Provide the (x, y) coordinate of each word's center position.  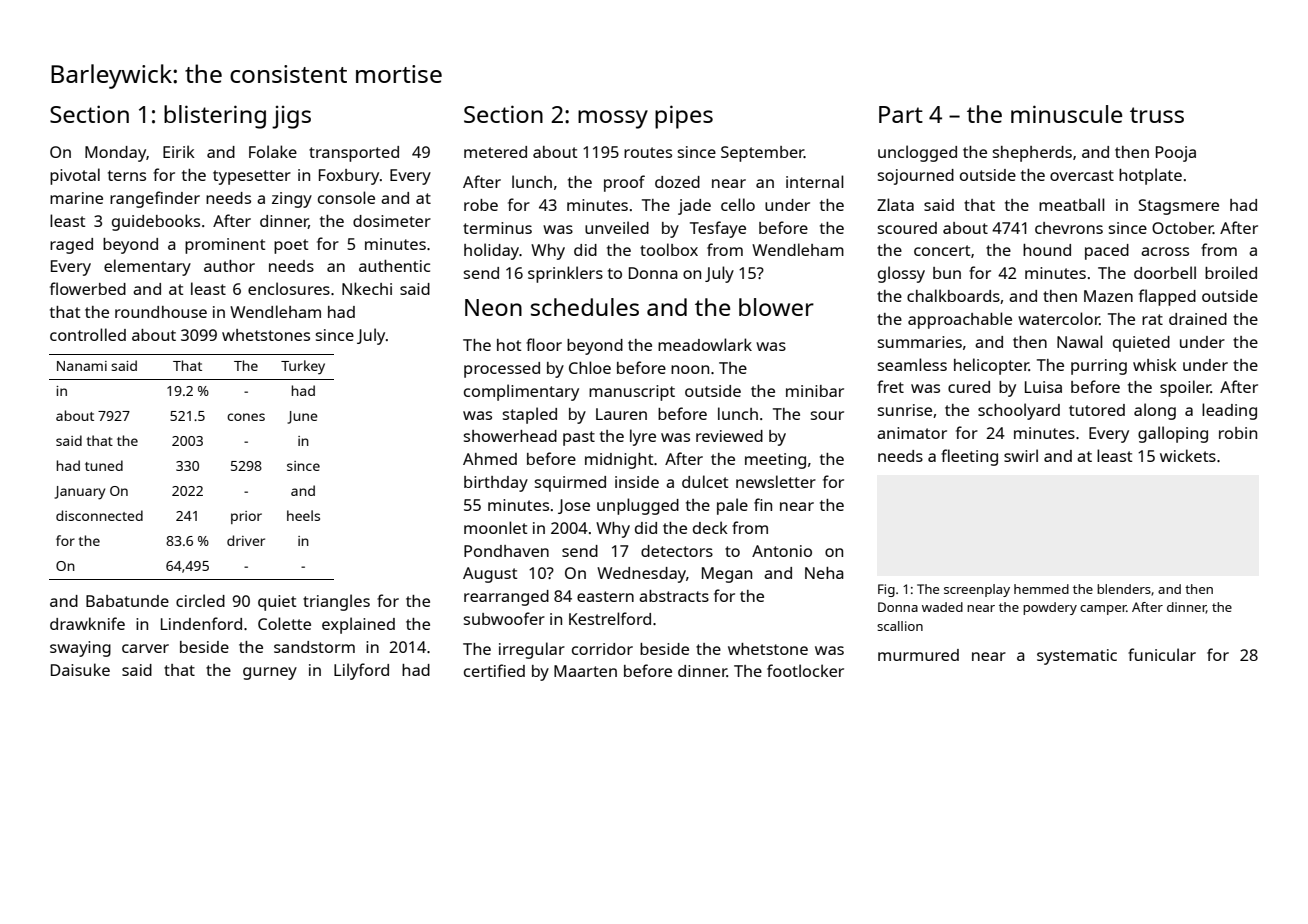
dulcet (705, 481)
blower (776, 307)
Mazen (1108, 296)
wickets (1188, 455)
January (79, 493)
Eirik (179, 151)
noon (690, 369)
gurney (270, 673)
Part (901, 114)
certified (494, 670)
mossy (613, 119)
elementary (147, 267)
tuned (104, 465)
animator (912, 433)
